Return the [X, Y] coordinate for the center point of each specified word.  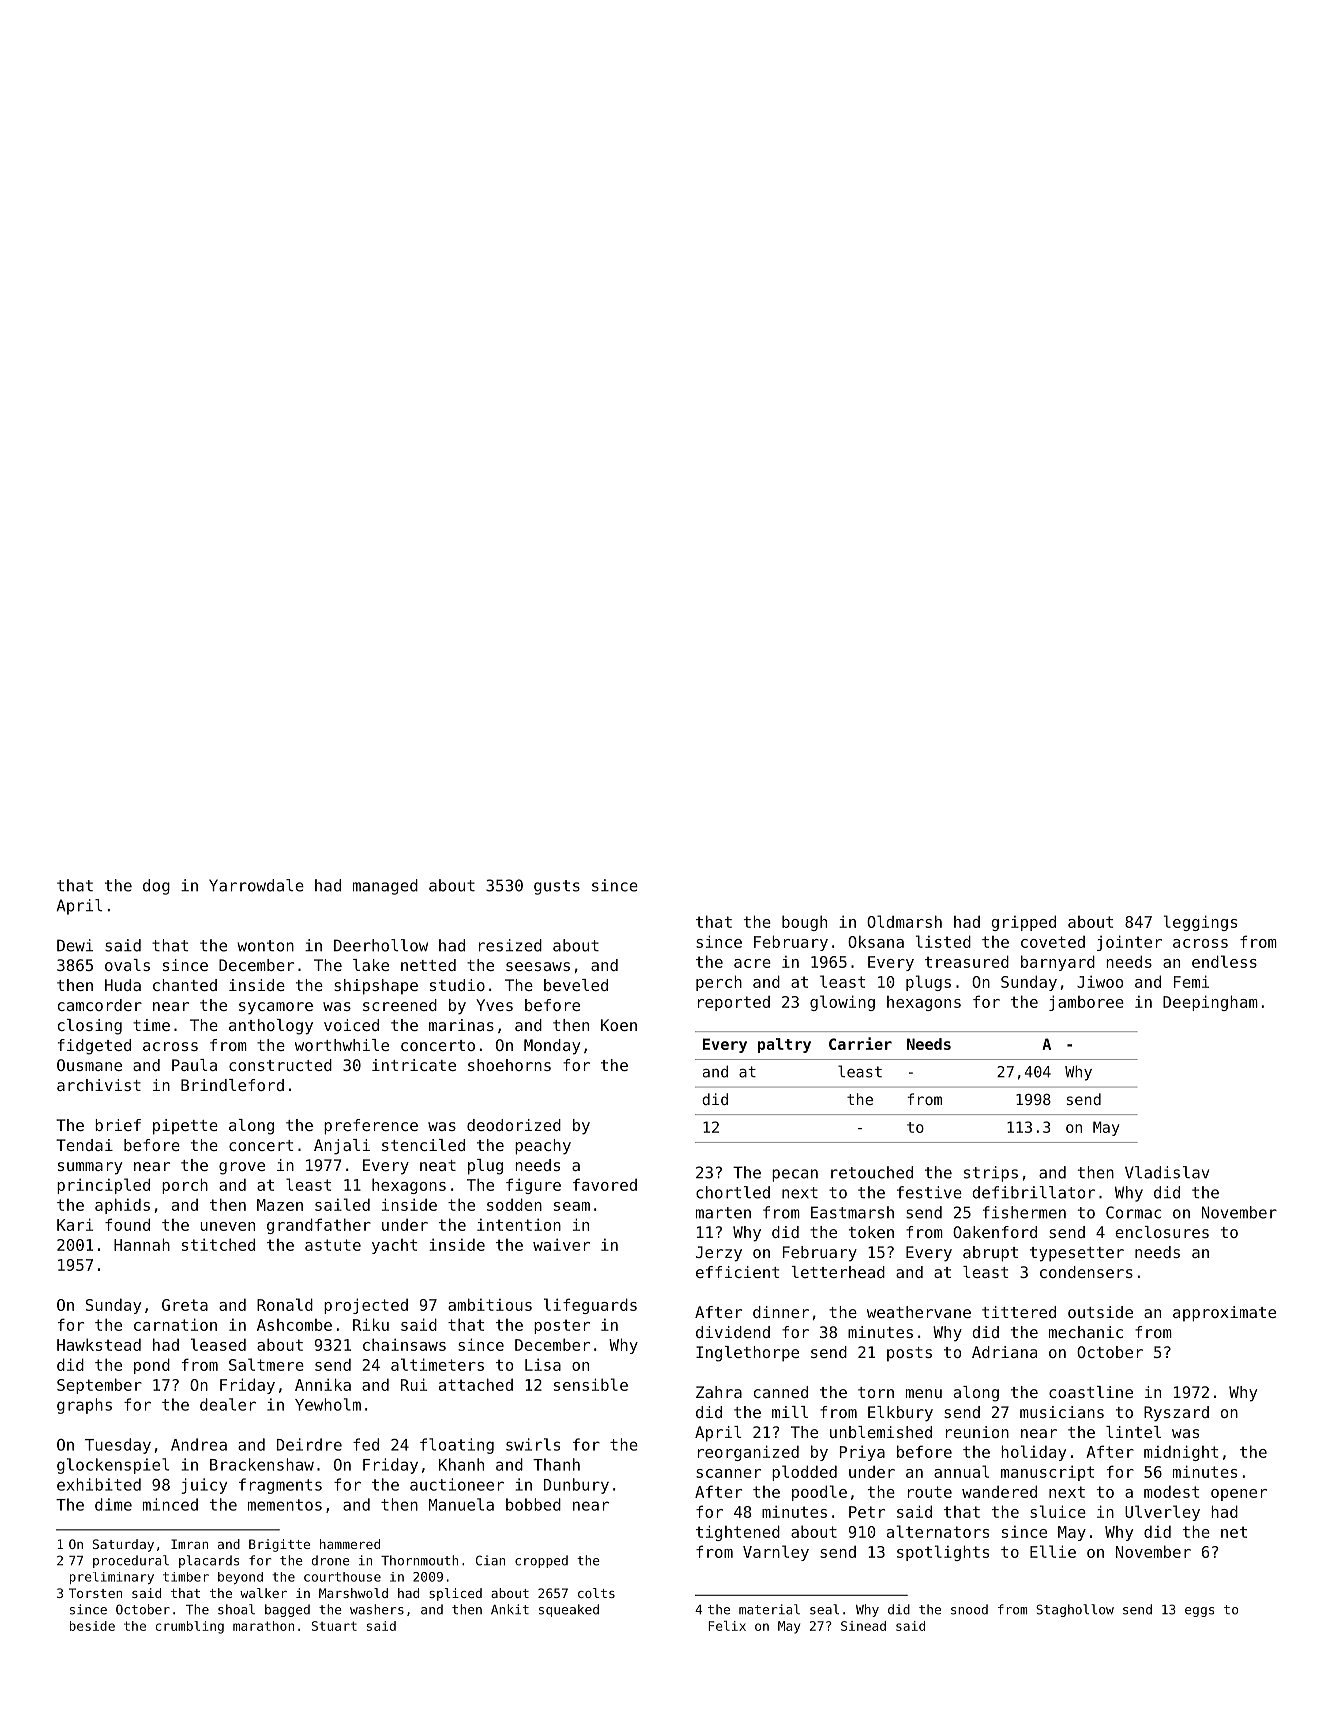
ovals [127, 965]
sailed [342, 1204]
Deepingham [1210, 1003]
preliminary [112, 1578]
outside [1100, 1312]
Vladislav [1167, 1172]
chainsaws [404, 1344]
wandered [999, 1491]
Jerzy [719, 1254]
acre [752, 963]
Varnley [776, 1553]
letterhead [838, 1272]
